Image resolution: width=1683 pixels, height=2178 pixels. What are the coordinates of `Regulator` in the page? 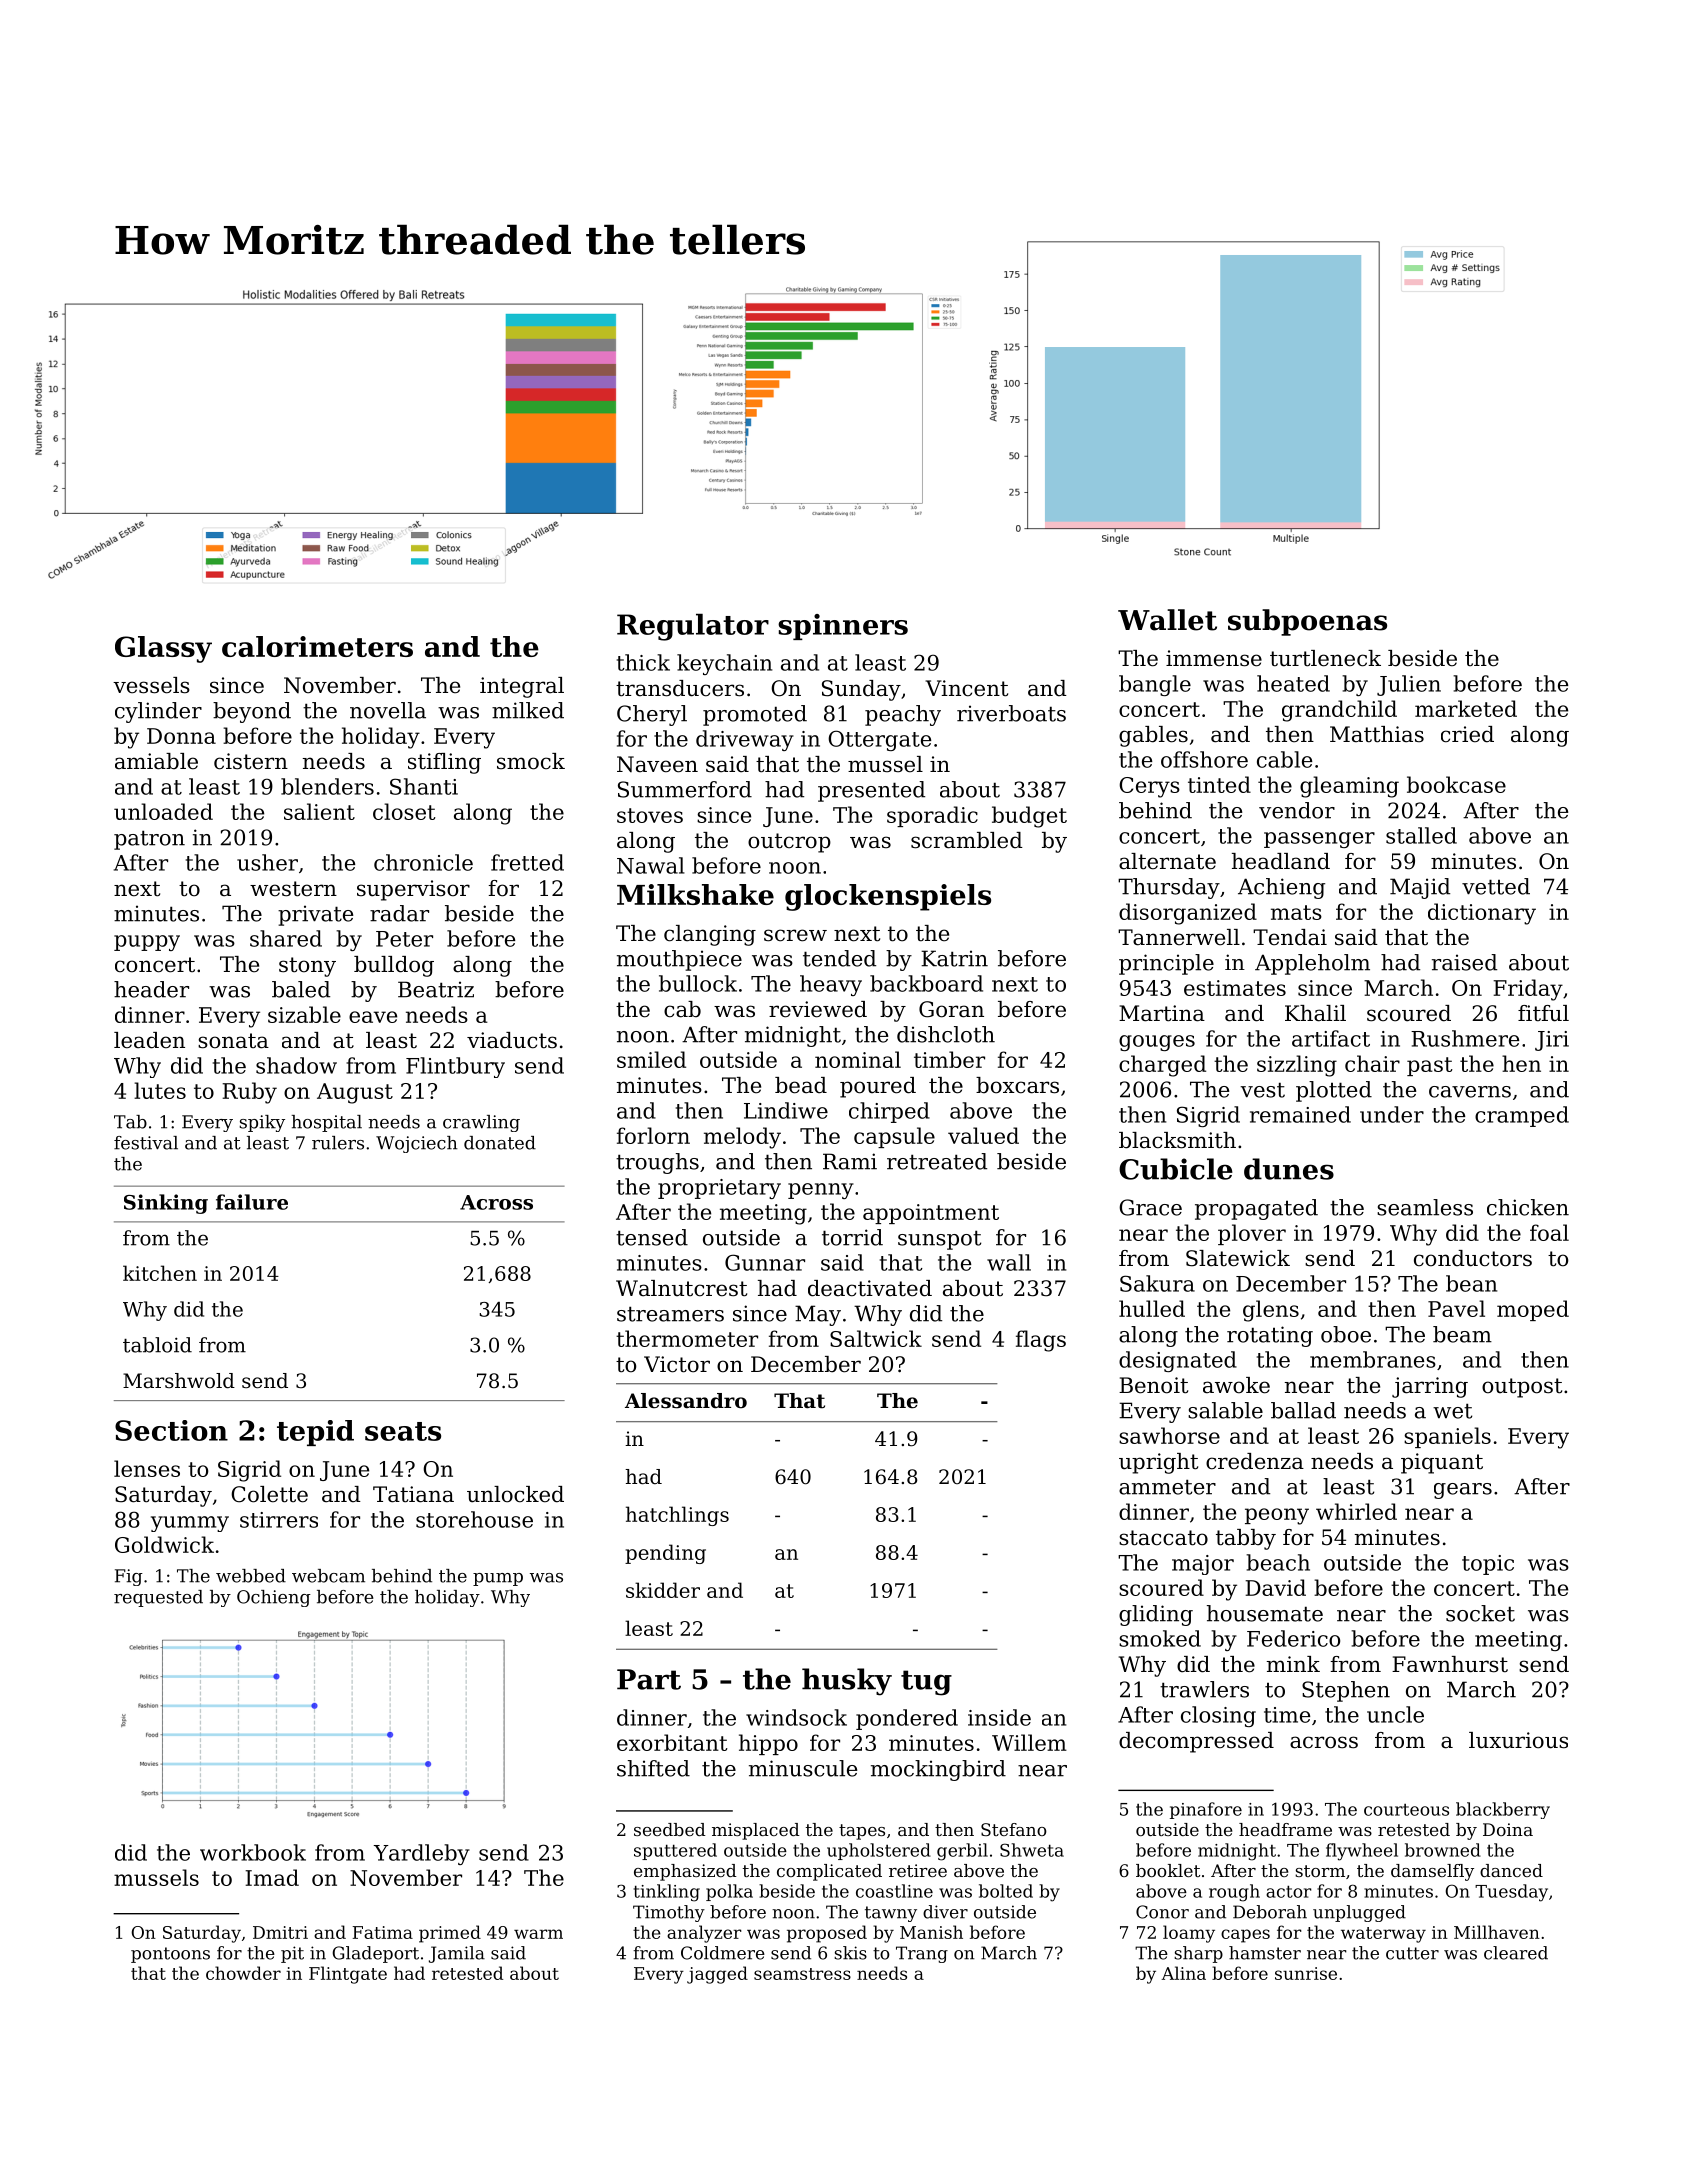 It's located at (693, 627).
